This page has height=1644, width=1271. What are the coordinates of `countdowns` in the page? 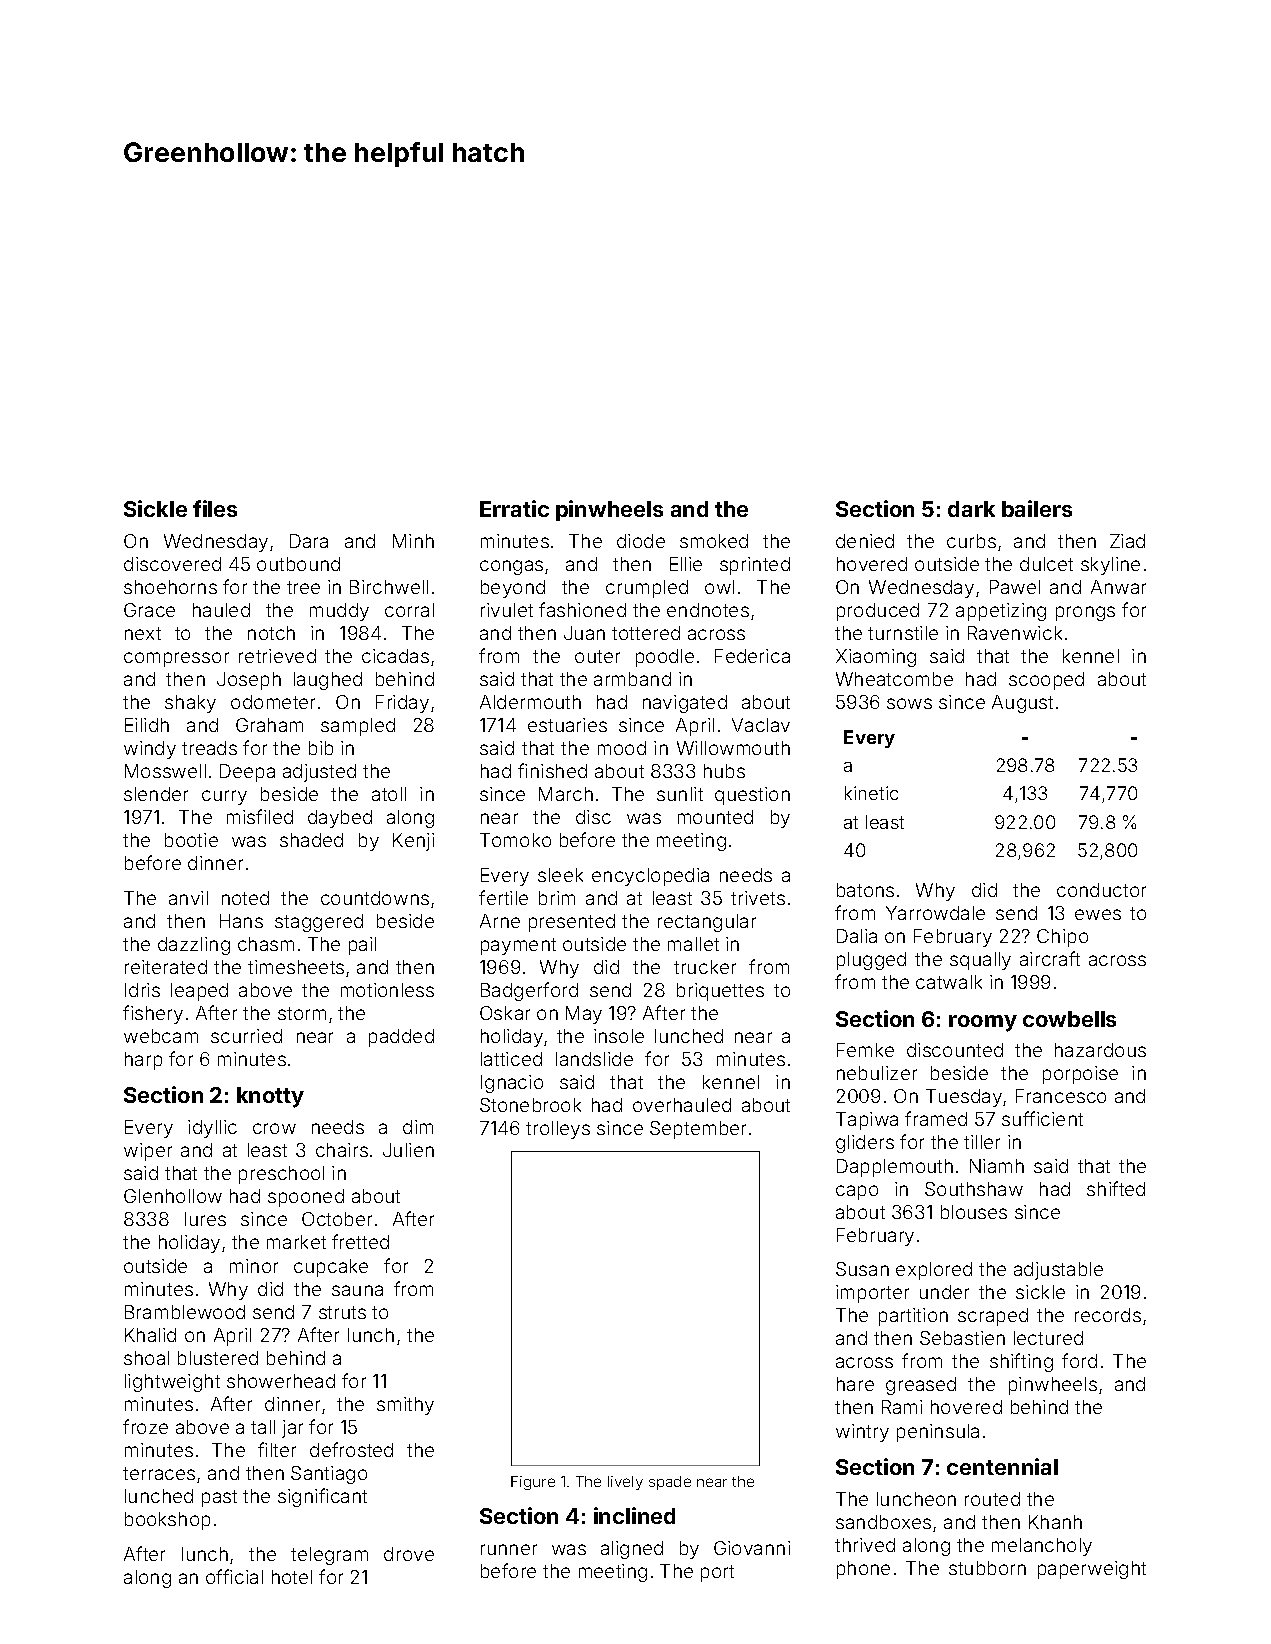 It's located at (375, 898).
